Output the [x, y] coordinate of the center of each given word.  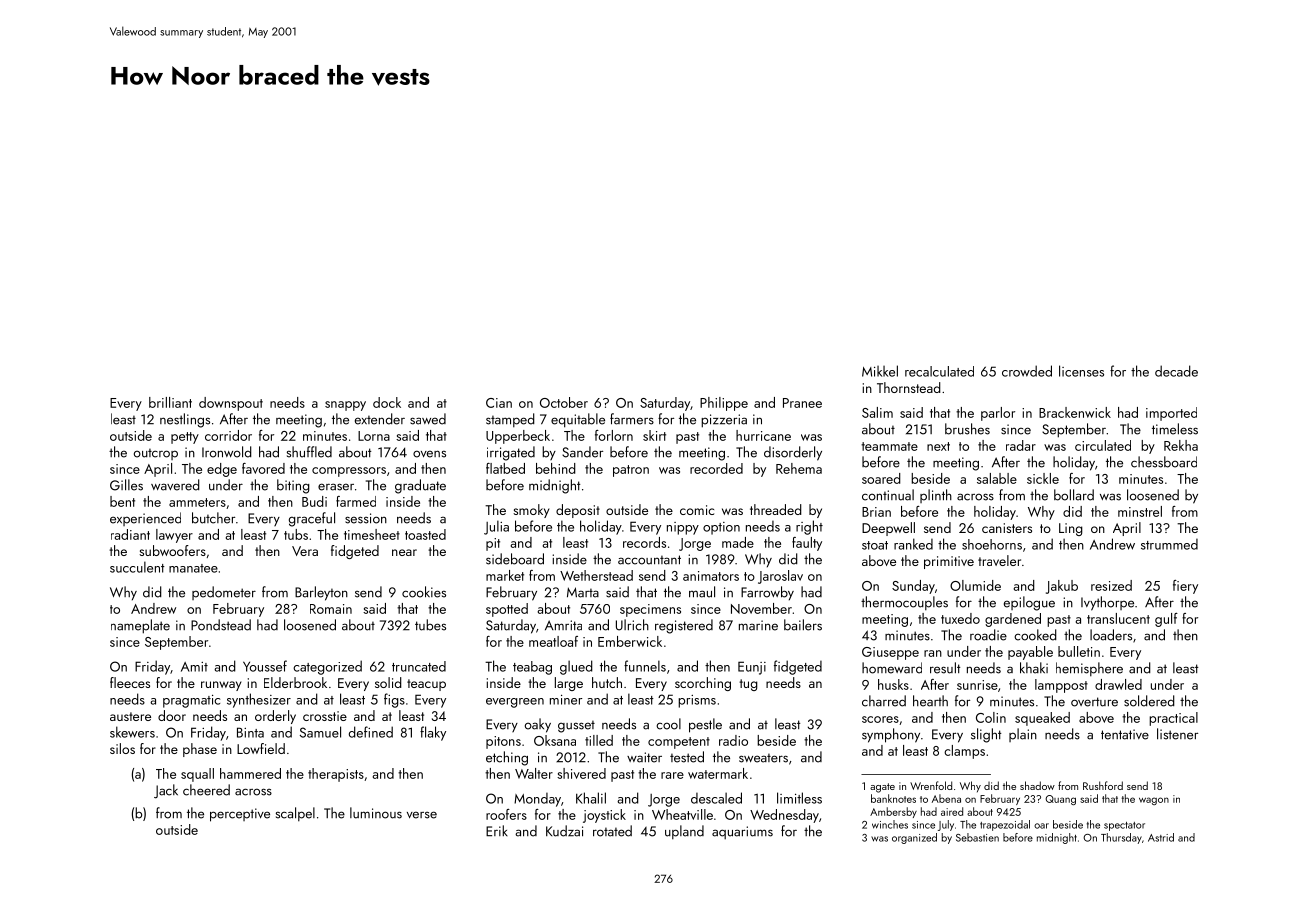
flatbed [505, 468]
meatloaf [553, 641]
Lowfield [261, 748]
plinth [936, 496]
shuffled [309, 452]
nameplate [140, 626]
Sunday [913, 587]
